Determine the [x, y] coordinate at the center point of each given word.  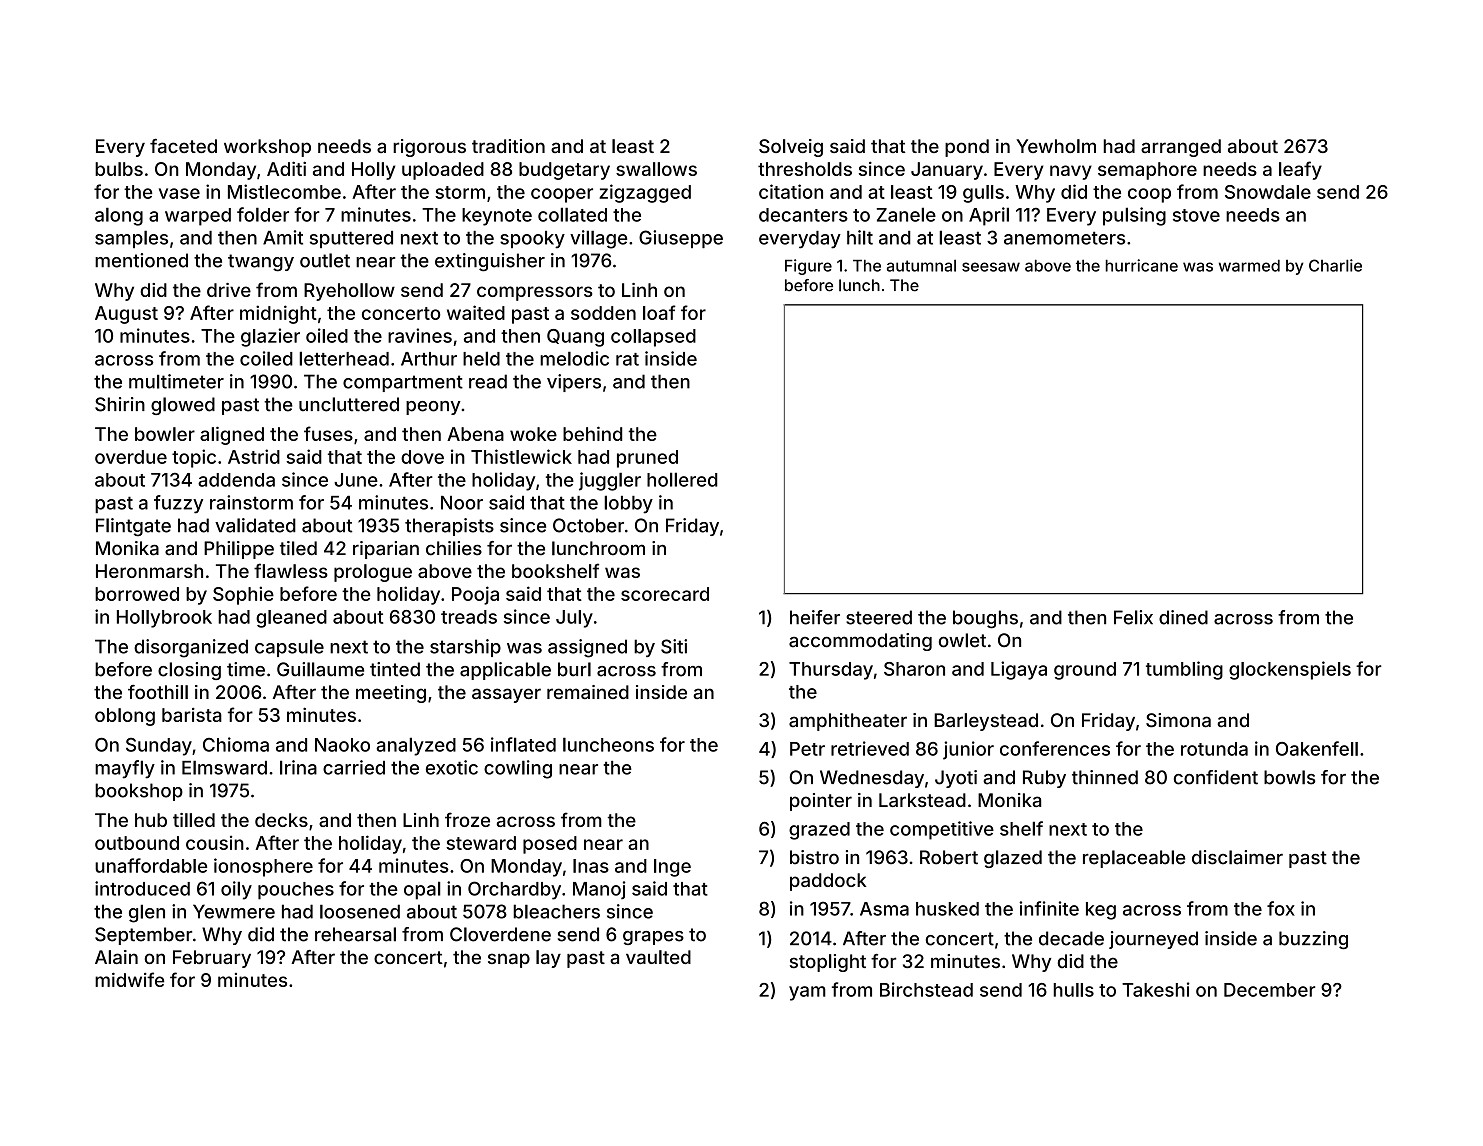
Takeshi [1156, 989]
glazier [270, 337]
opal [422, 890]
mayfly [125, 769]
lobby [628, 504]
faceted [183, 146]
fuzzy [178, 504]
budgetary [564, 171]
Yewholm [1056, 146]
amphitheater [848, 722]
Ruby [1044, 779]
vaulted [658, 957]
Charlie [1335, 265]
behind [592, 433]
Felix [1133, 617]
